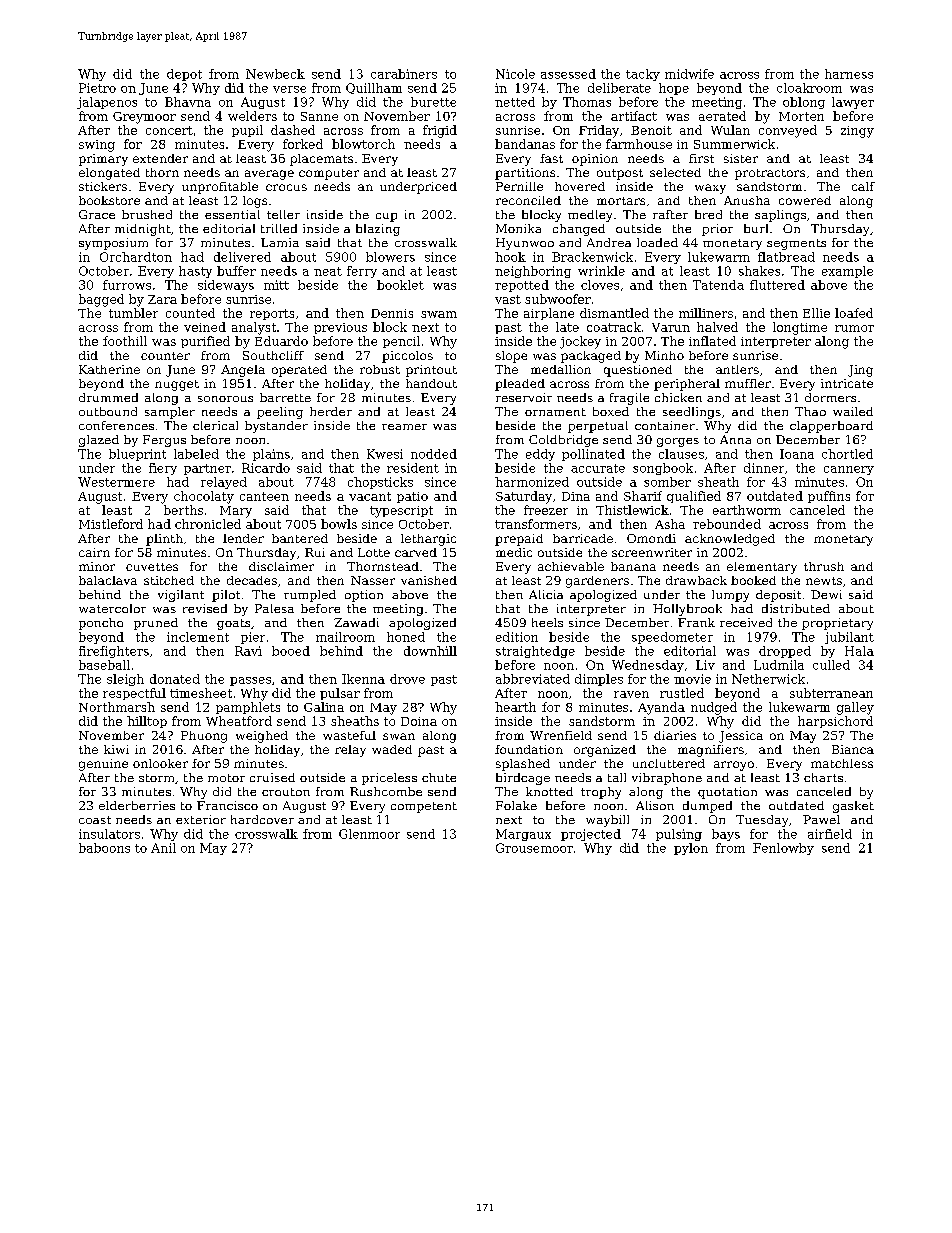 Image resolution: width=952 pixels, height=1233 pixels. What do you see at coordinates (273, 355) in the page?
I see `Southcliff` at bounding box center [273, 355].
